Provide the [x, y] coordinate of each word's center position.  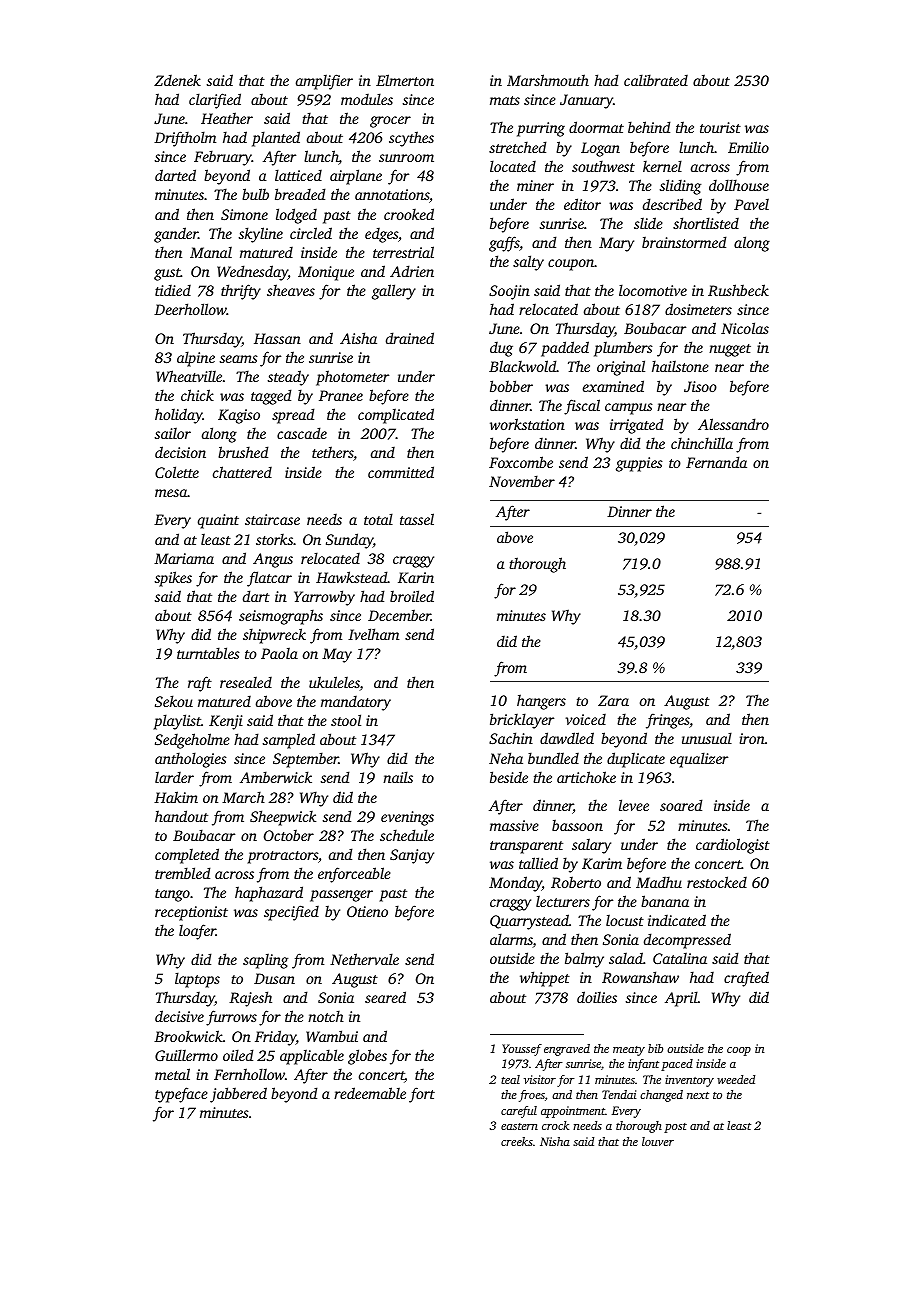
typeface [181, 1095]
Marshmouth [548, 80]
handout [181, 816]
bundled [553, 758]
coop [739, 1051]
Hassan [277, 338]
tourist [720, 127]
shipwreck [274, 636]
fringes [667, 721]
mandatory [356, 703]
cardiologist [733, 846]
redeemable [370, 1093]
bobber [511, 386]
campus [629, 409]
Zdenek [177, 80]
